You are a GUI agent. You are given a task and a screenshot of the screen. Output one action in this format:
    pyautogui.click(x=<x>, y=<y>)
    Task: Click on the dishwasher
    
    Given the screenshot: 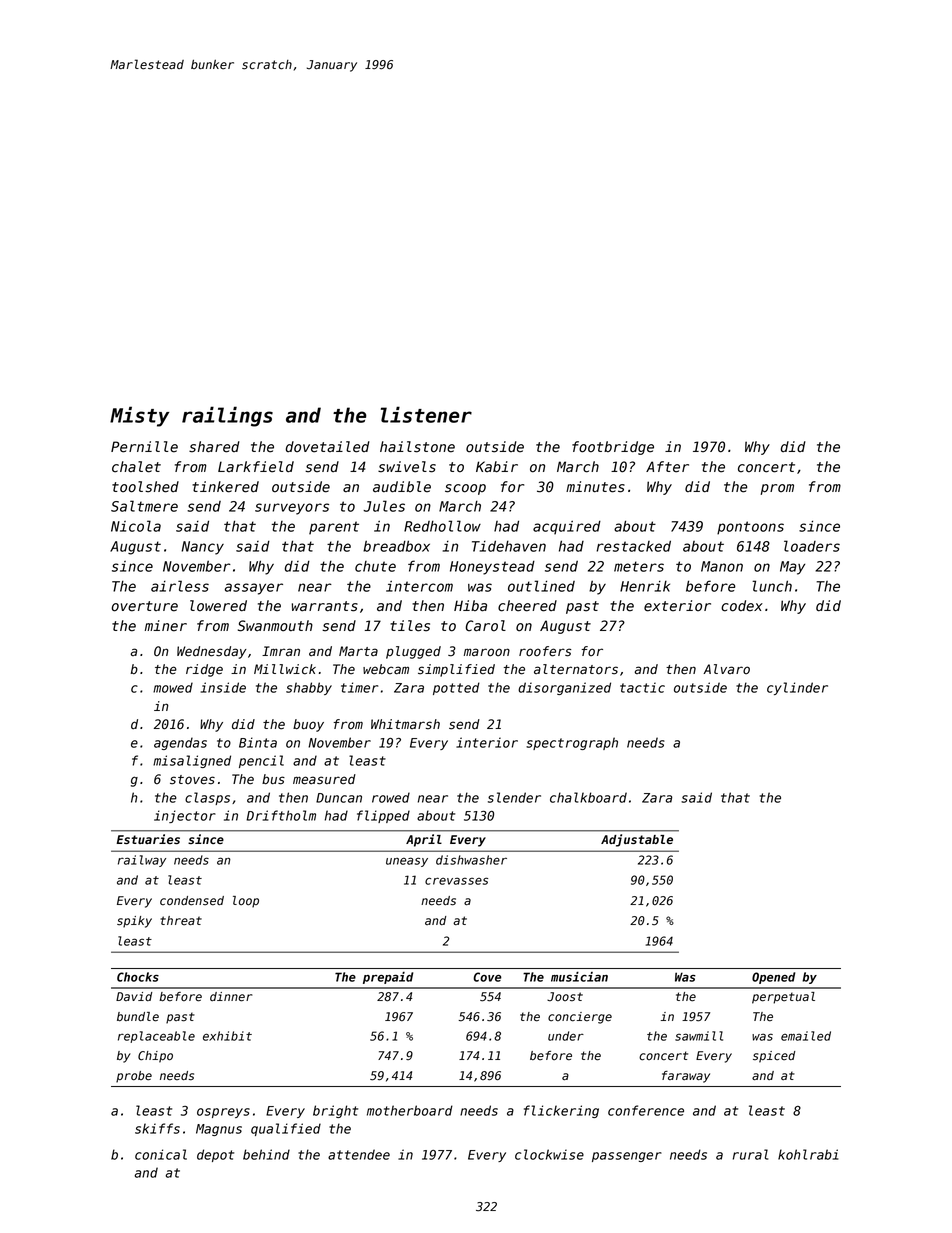 What is the action you would take?
    pyautogui.click(x=471, y=860)
